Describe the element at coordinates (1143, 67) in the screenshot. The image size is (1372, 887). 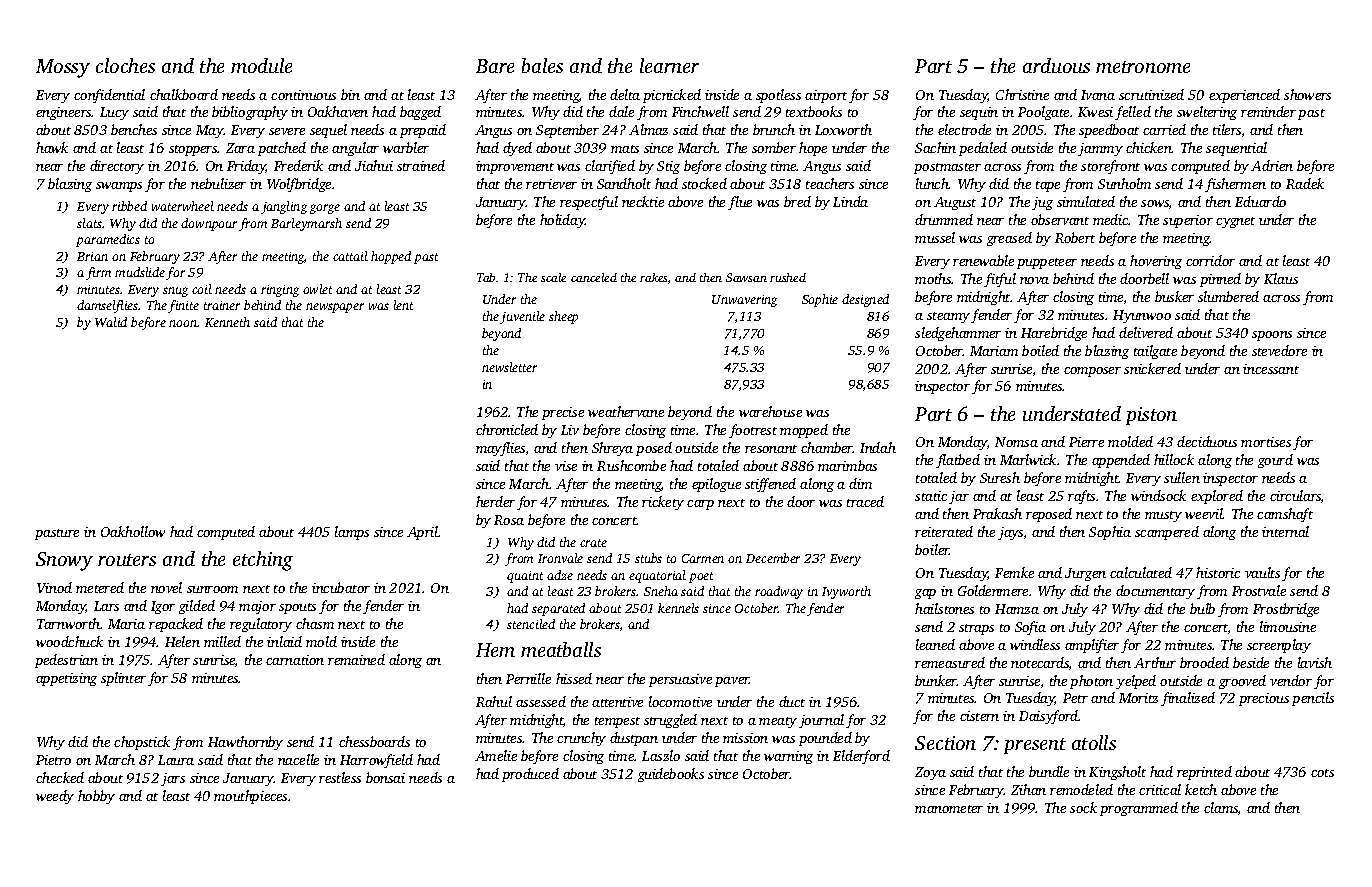
I see `metronome` at that location.
